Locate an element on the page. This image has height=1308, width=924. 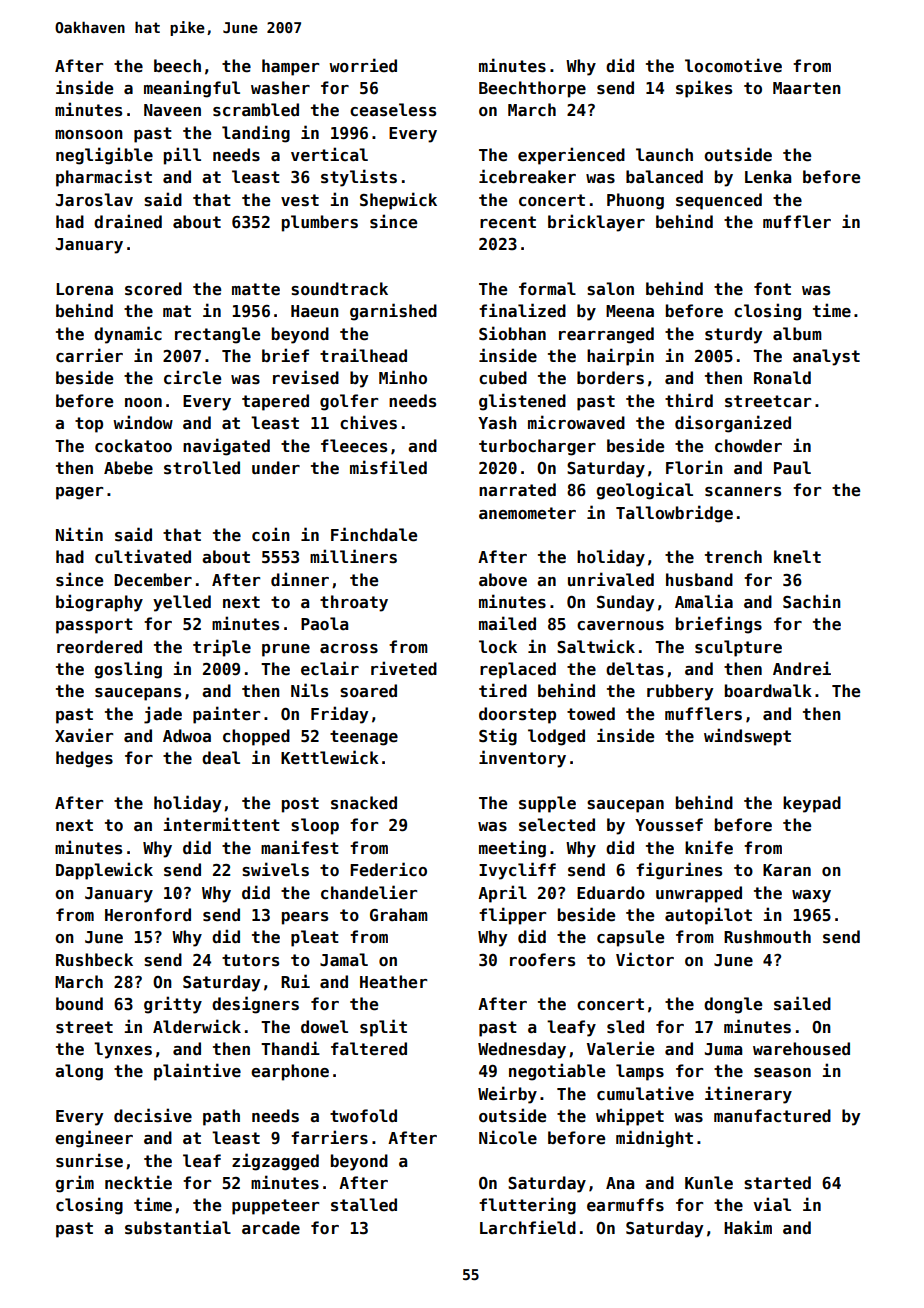
gosling is located at coordinates (128, 670).
